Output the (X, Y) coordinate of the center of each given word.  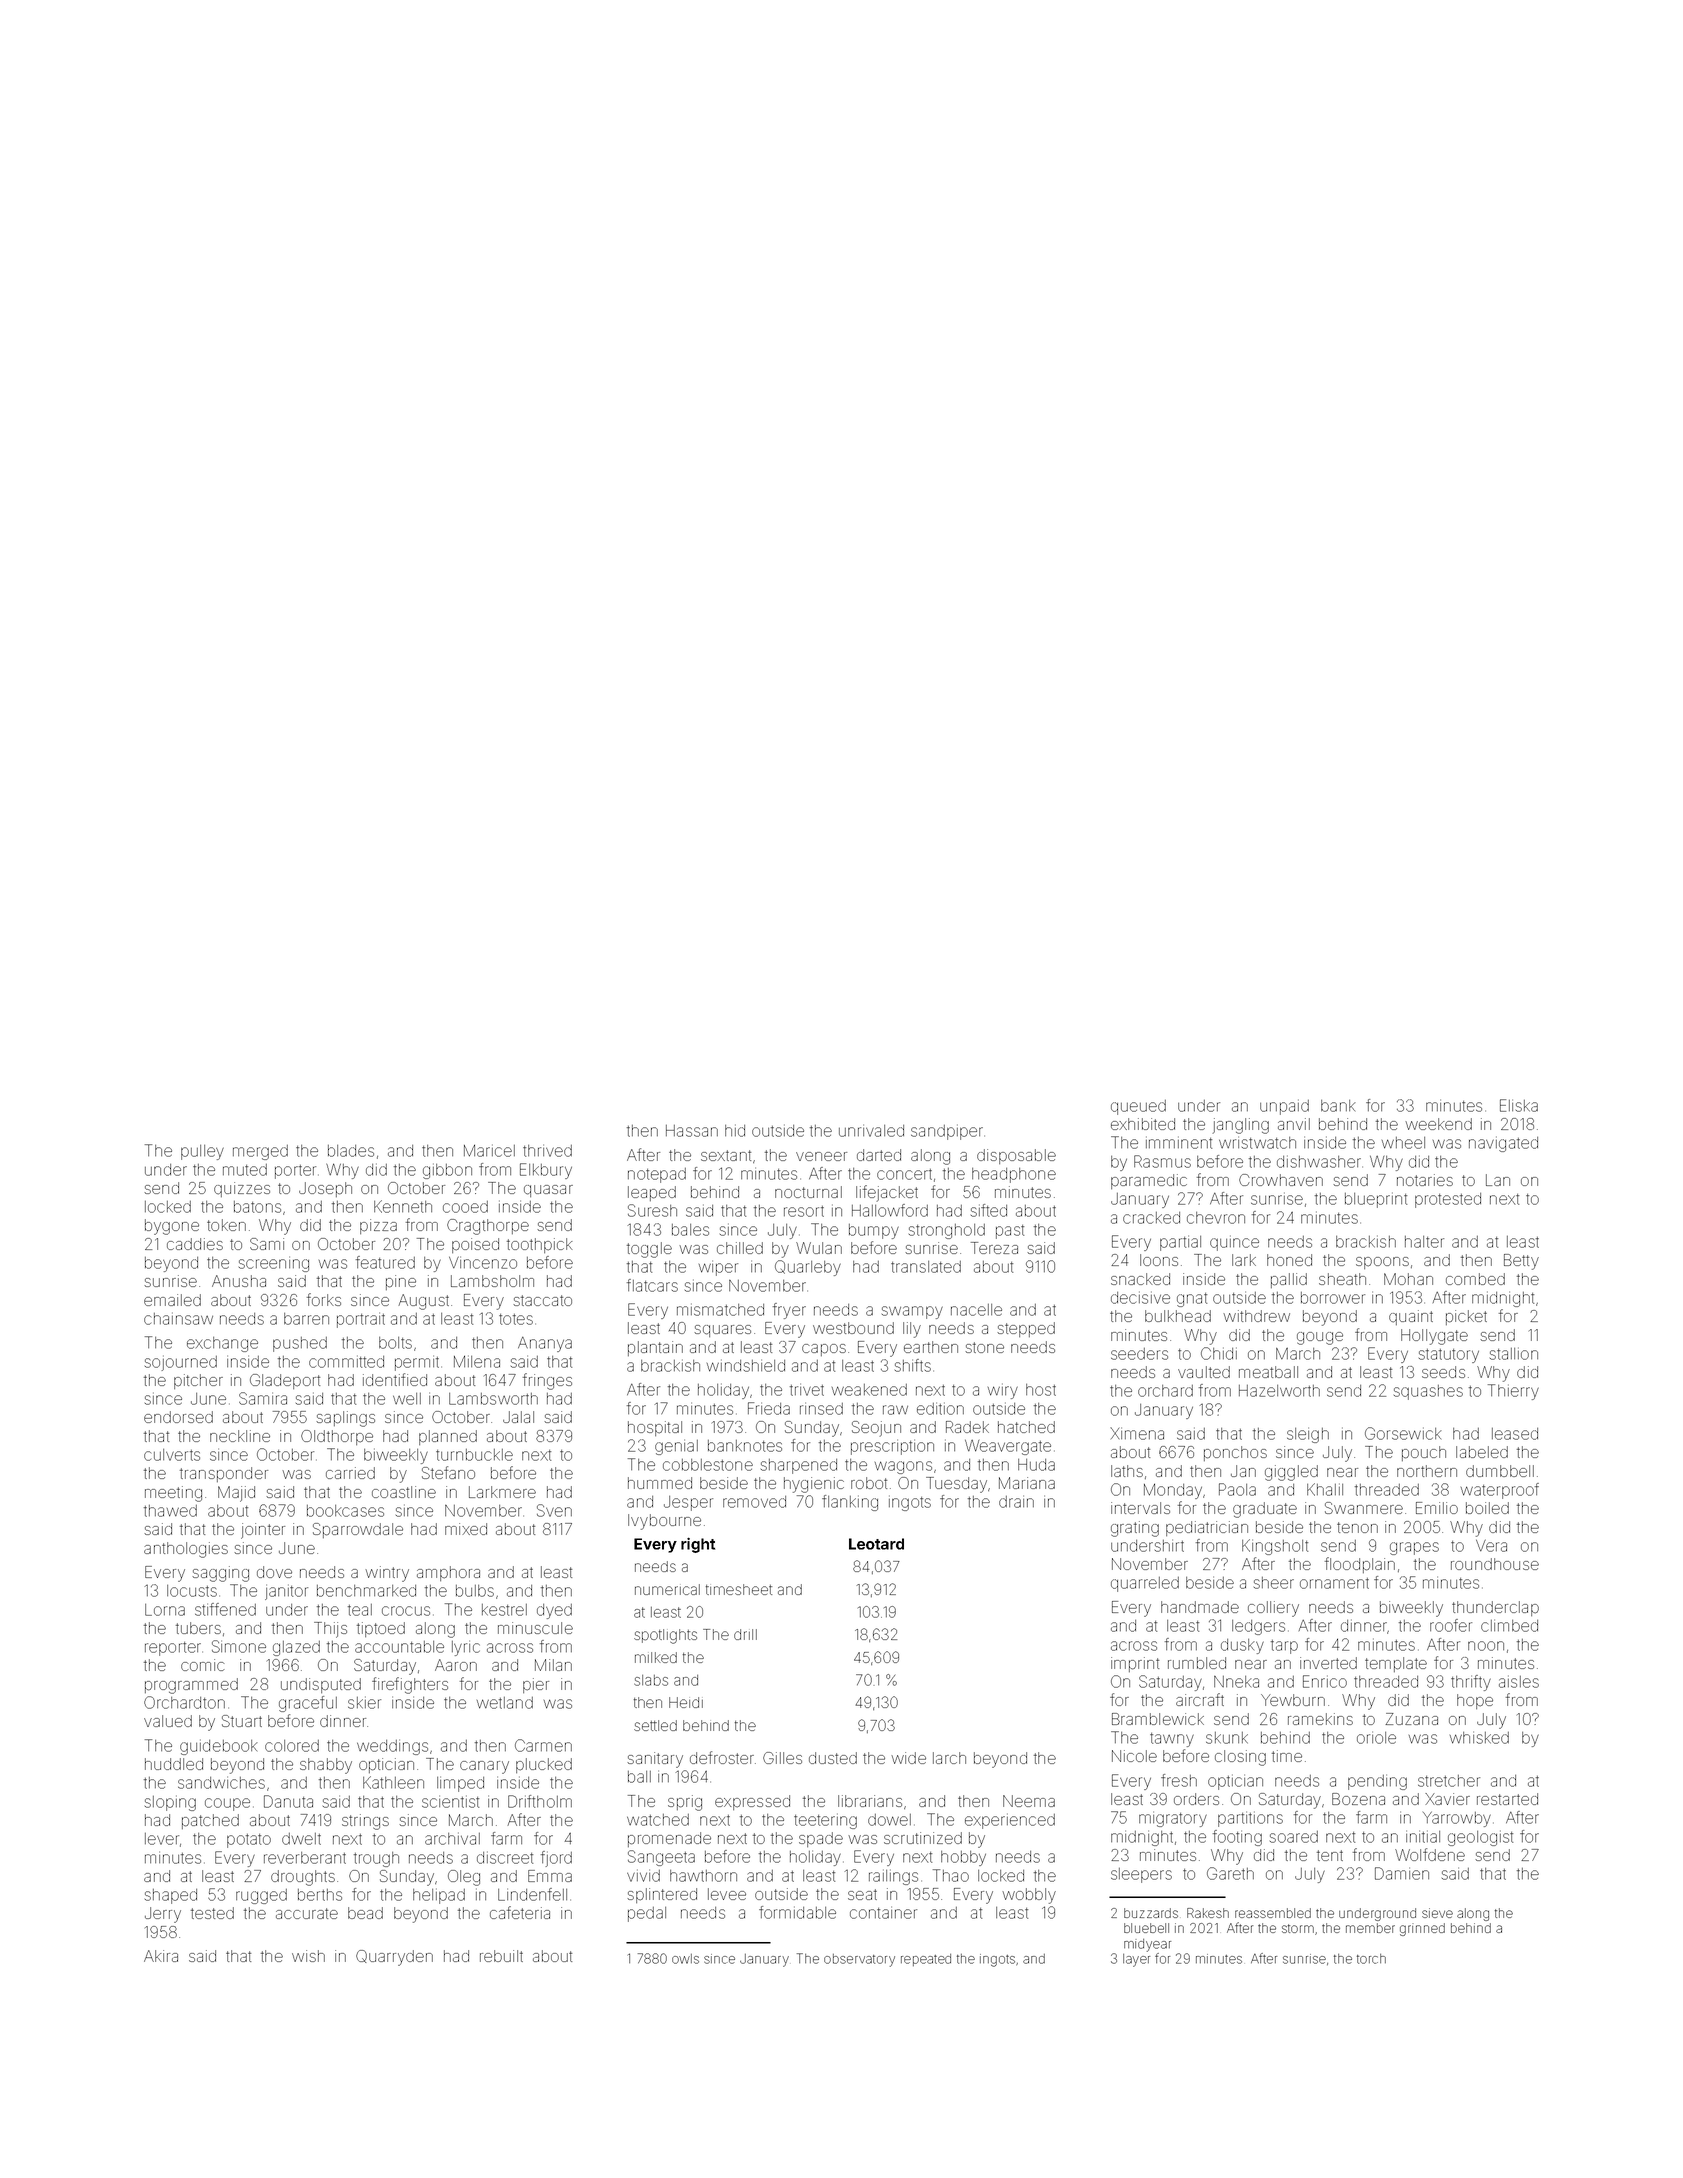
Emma (550, 1876)
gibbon (447, 1171)
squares (722, 1331)
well (407, 1399)
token (226, 1225)
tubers (198, 1628)
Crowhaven (1281, 1180)
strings (365, 1822)
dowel (889, 1820)
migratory (1173, 1819)
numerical (667, 1589)
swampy (912, 1312)
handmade (1200, 1607)
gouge (1320, 1338)
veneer (821, 1156)
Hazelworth (1279, 1391)
